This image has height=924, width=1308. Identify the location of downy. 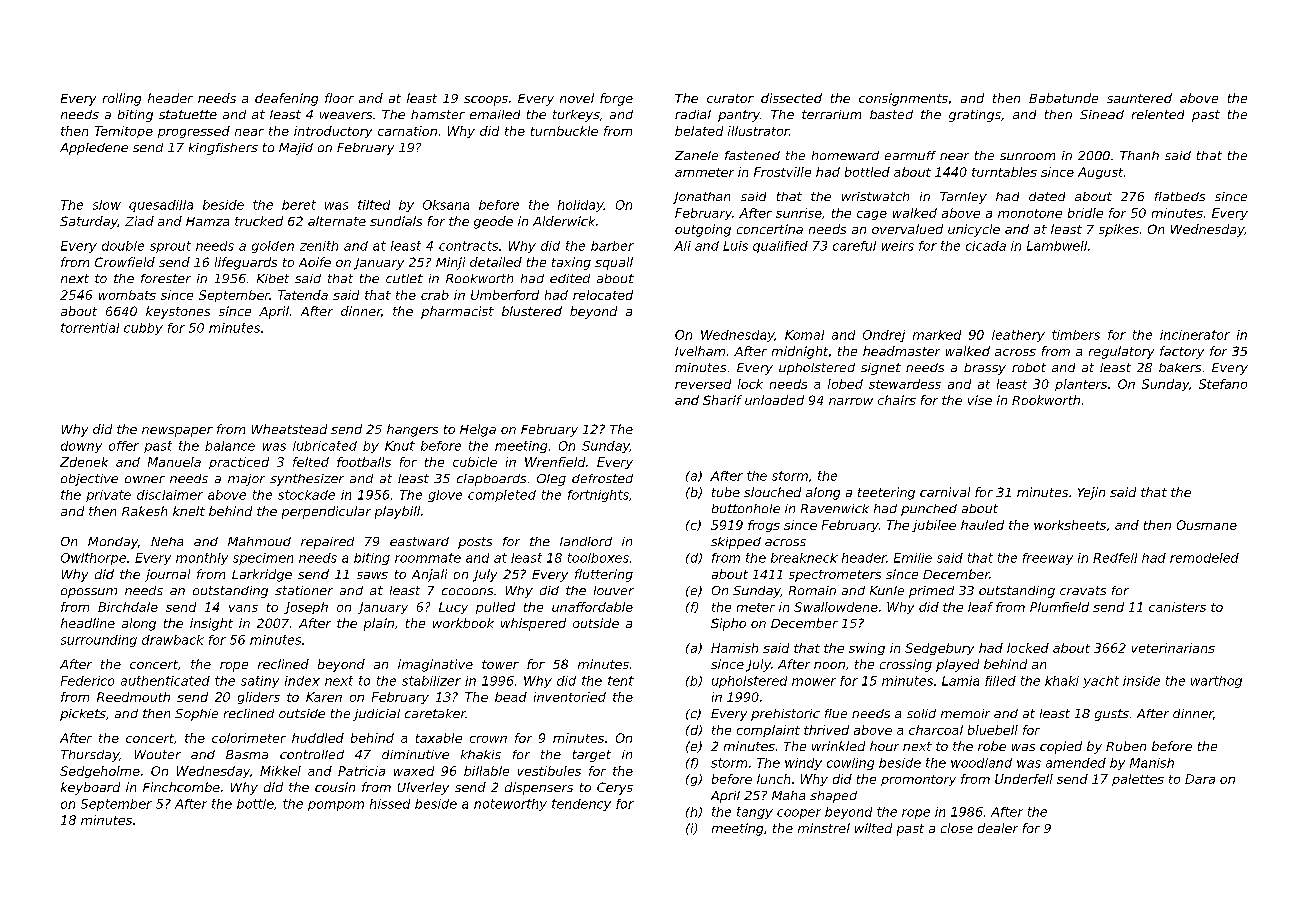
(81, 447).
